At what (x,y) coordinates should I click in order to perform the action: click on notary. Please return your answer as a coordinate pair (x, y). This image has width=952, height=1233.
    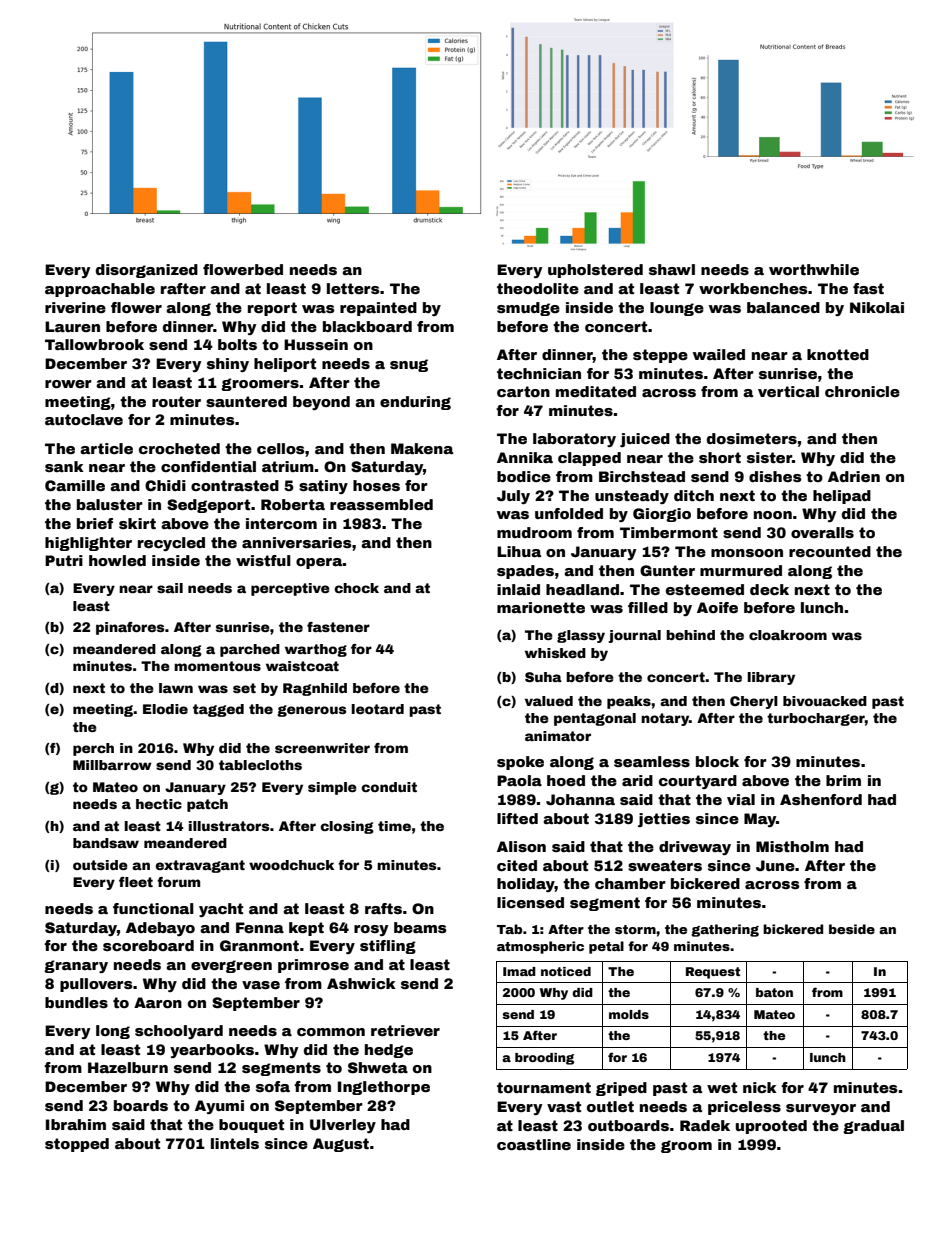
    Looking at the image, I should click on (665, 719).
